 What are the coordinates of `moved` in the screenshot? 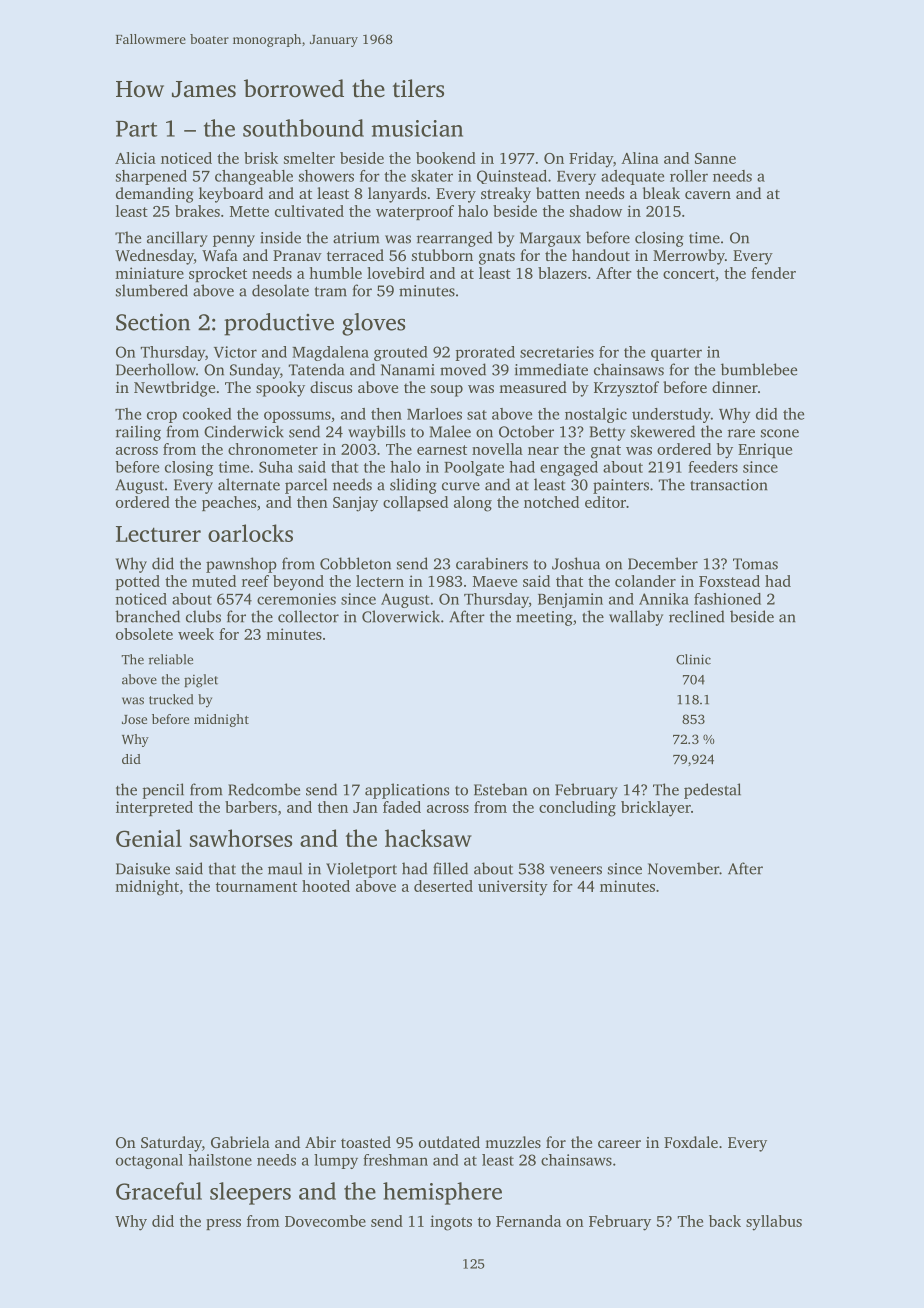 It's located at (463, 369).
